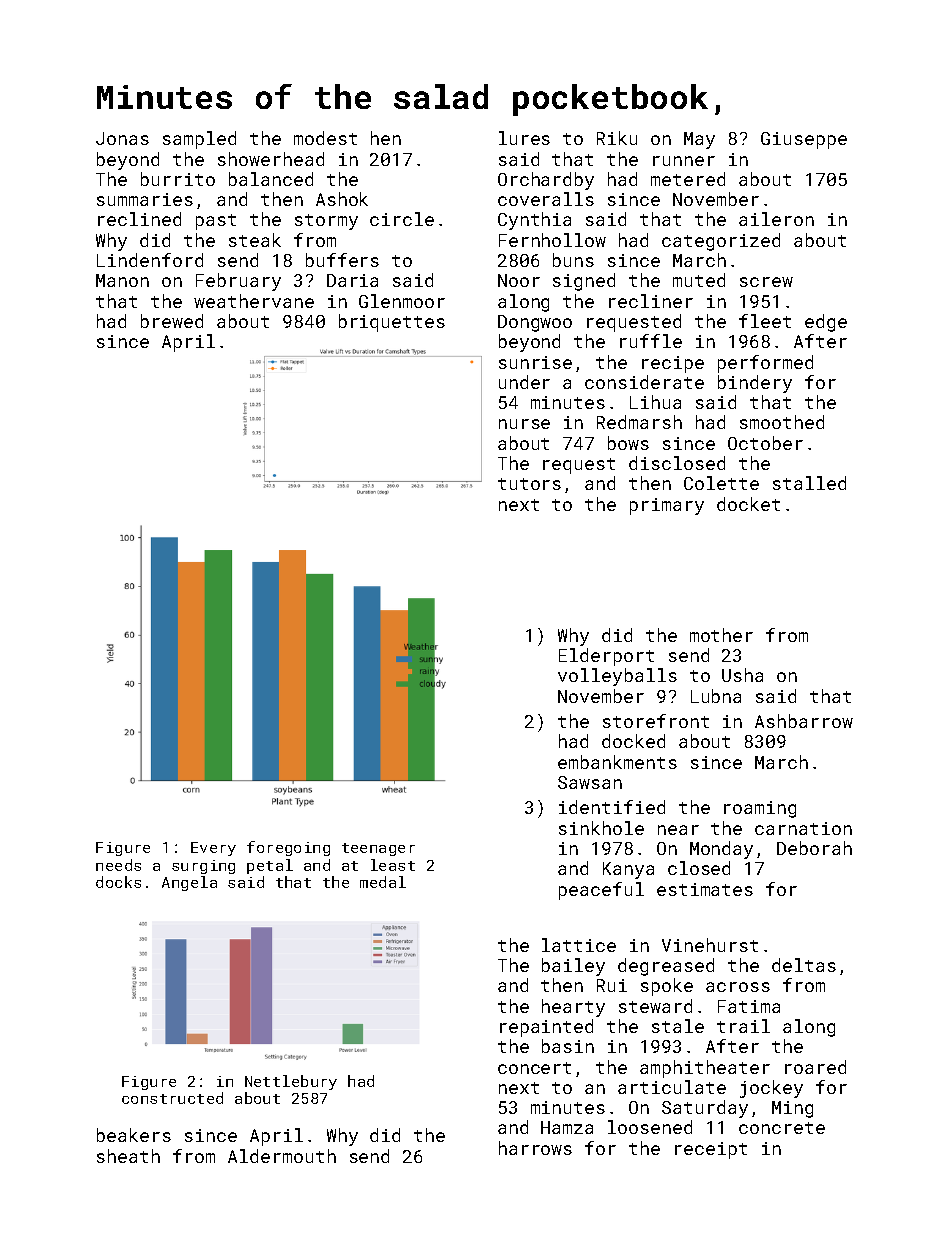  I want to click on deltas, so click(804, 965).
